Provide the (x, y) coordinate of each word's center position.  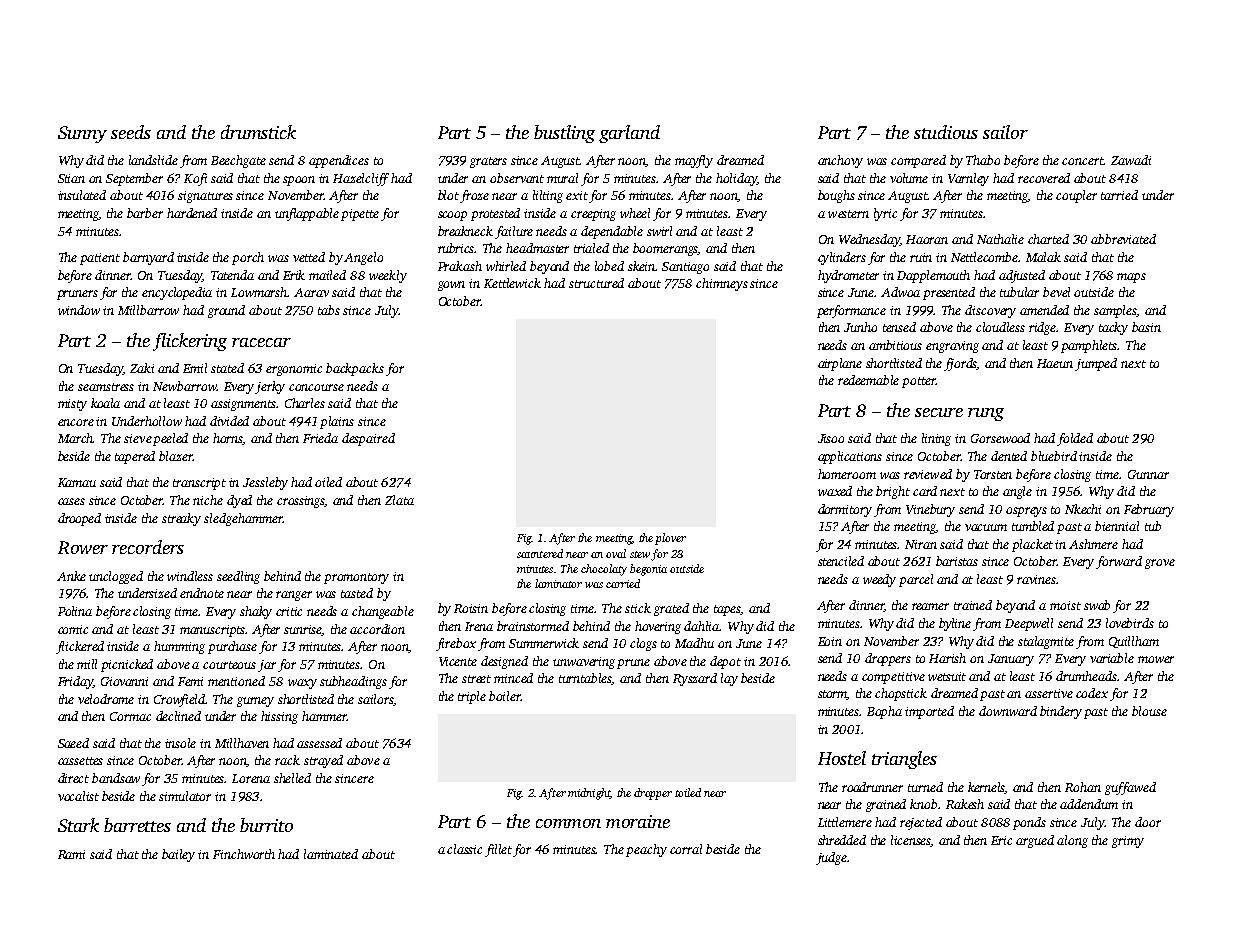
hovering (658, 627)
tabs (329, 310)
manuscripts (213, 631)
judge (831, 858)
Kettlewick (512, 283)
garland (629, 134)
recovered (1044, 178)
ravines (1036, 579)
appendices (339, 161)
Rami (71, 854)
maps (1131, 278)
